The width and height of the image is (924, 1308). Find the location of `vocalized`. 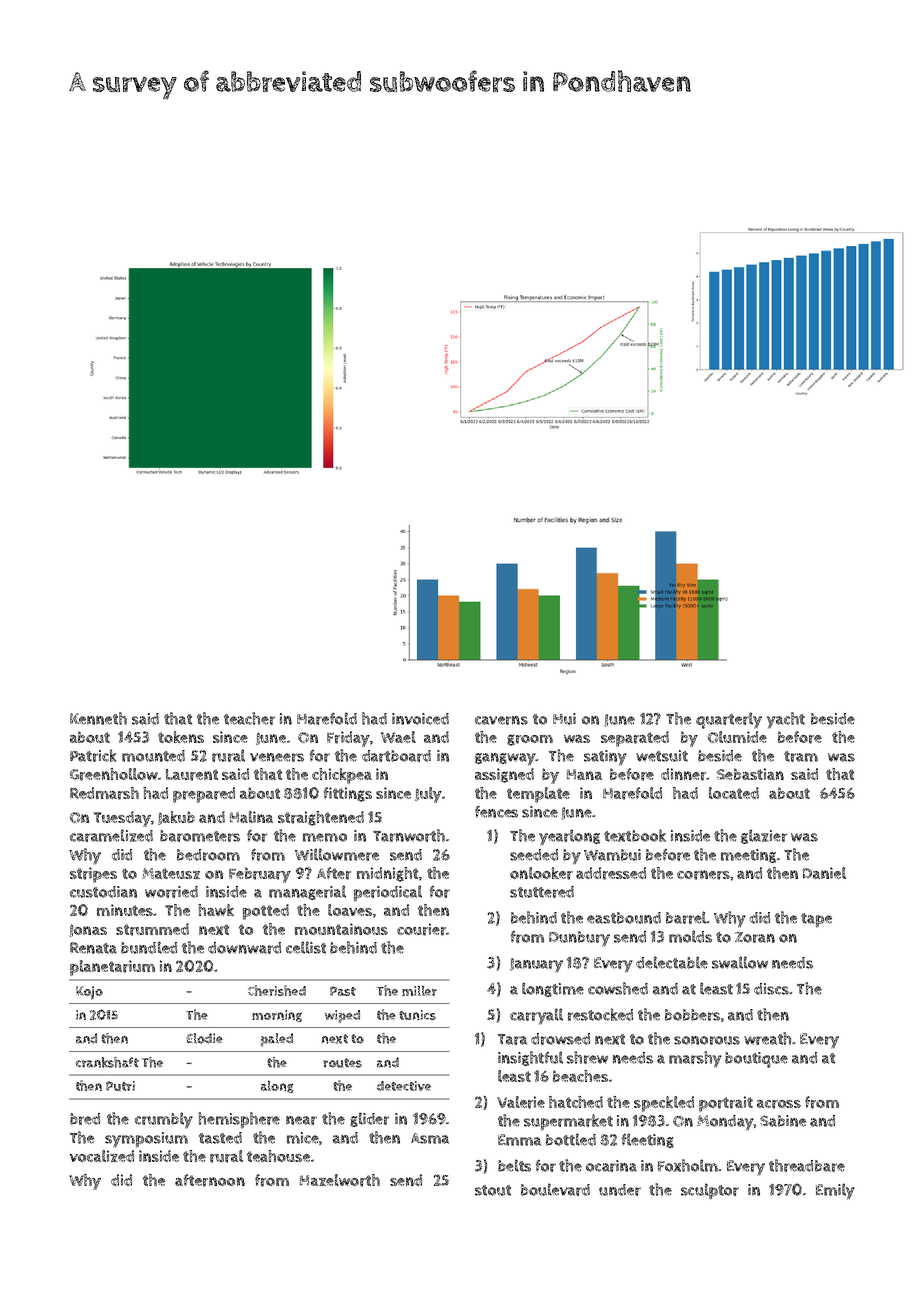

vocalized is located at coordinates (101, 1156).
